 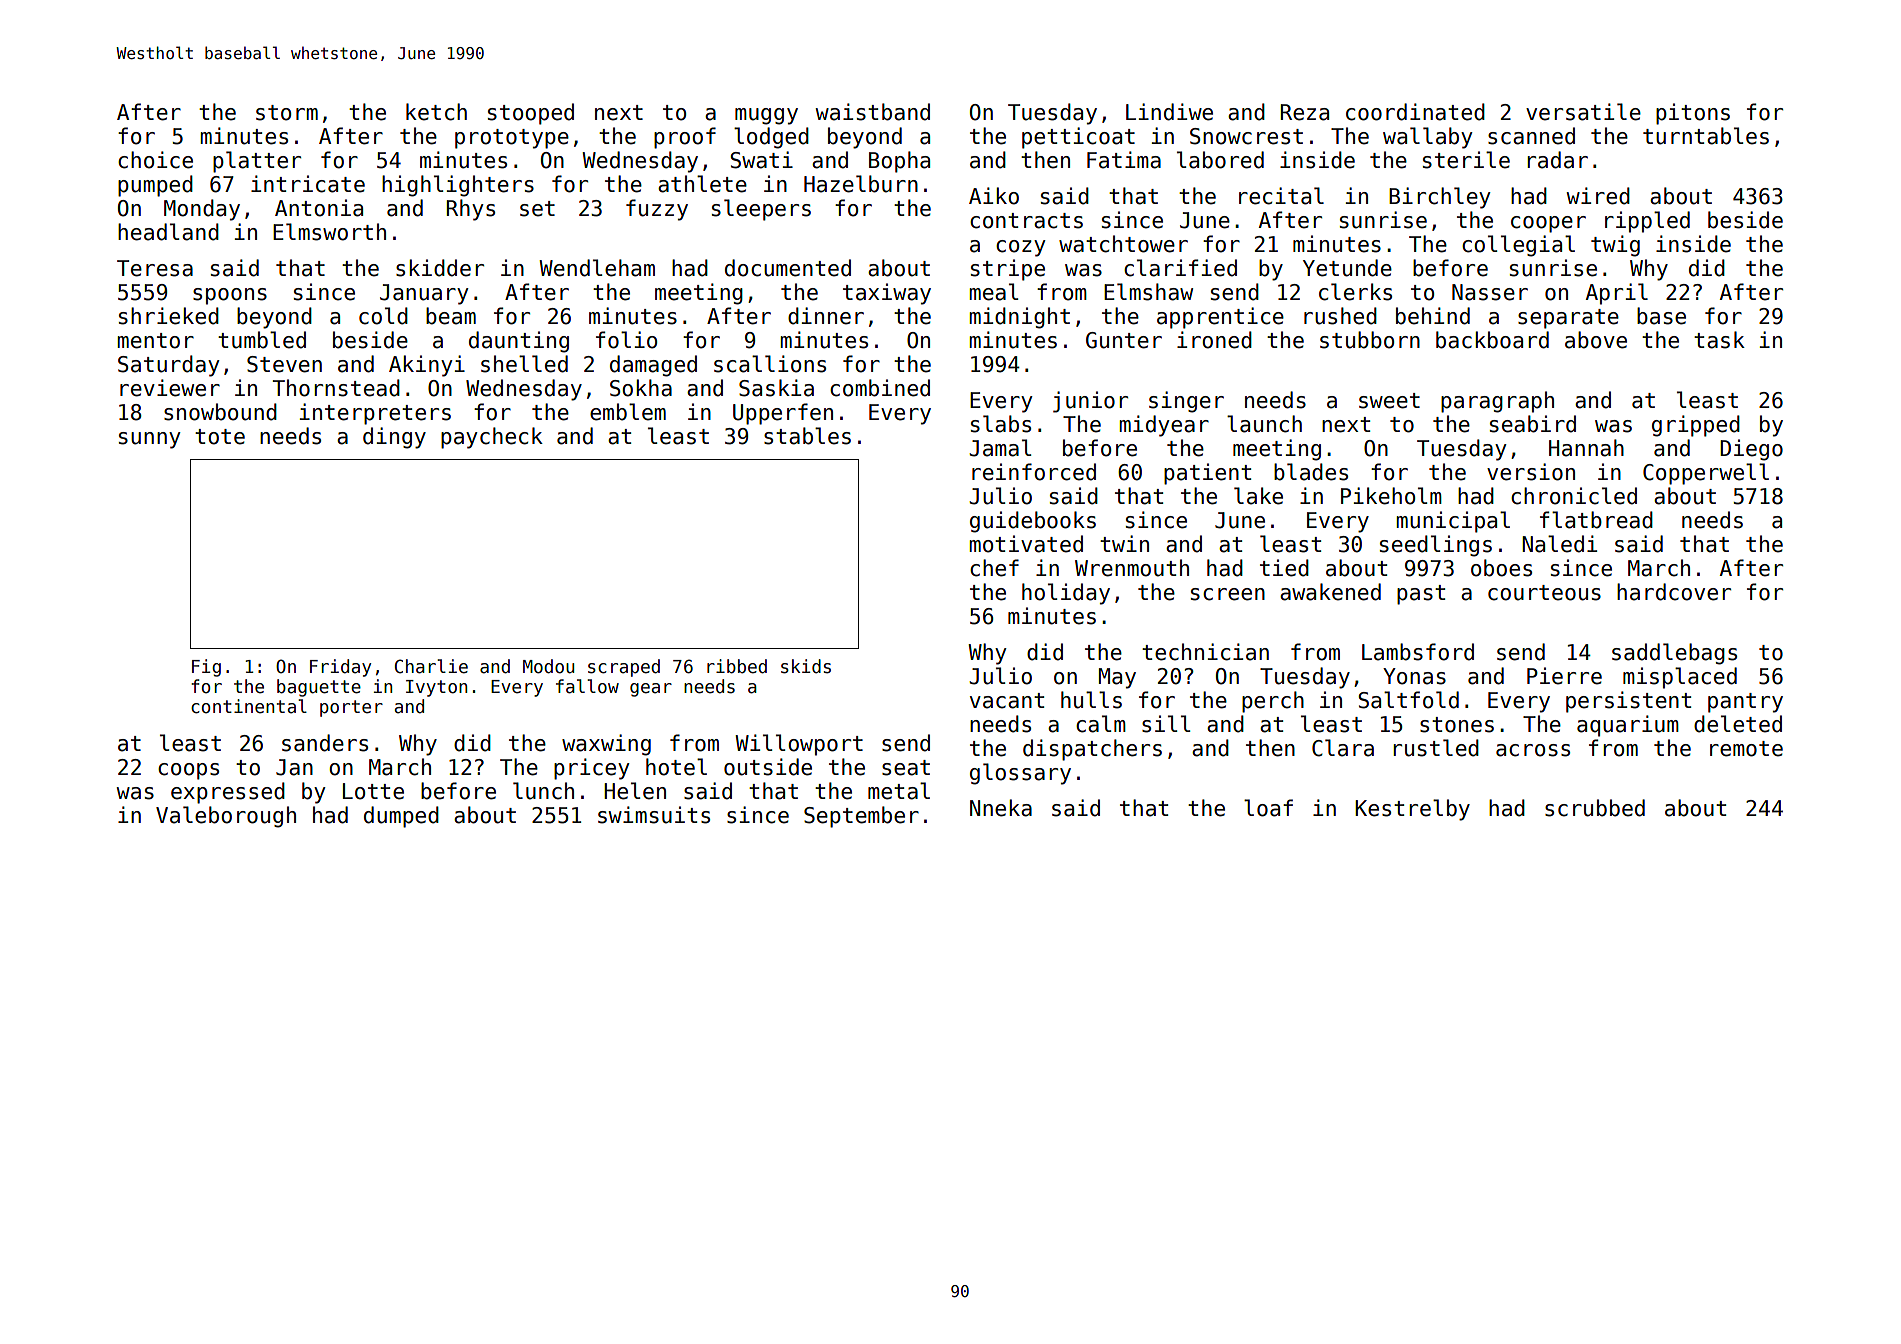 What do you see at coordinates (431, 666) in the screenshot?
I see `Charlie` at bounding box center [431, 666].
